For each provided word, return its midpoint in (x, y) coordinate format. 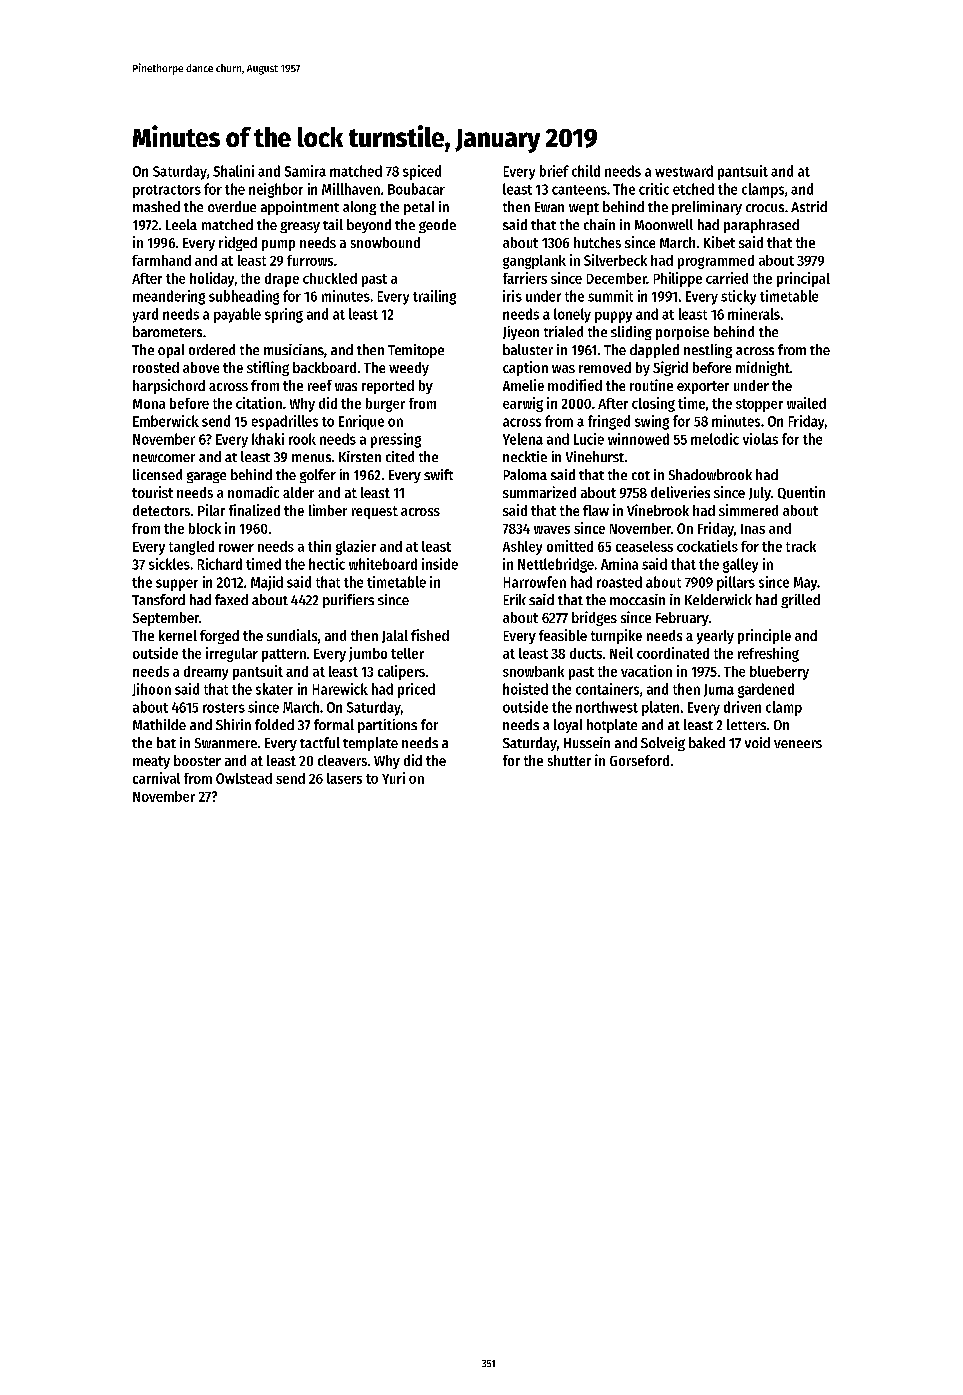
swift (438, 474)
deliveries (680, 492)
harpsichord (169, 386)
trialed (563, 331)
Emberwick (166, 421)
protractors (167, 191)
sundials (292, 635)
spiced (422, 172)
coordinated (673, 653)
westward (684, 171)
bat (166, 742)
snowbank (533, 671)
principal (803, 279)
